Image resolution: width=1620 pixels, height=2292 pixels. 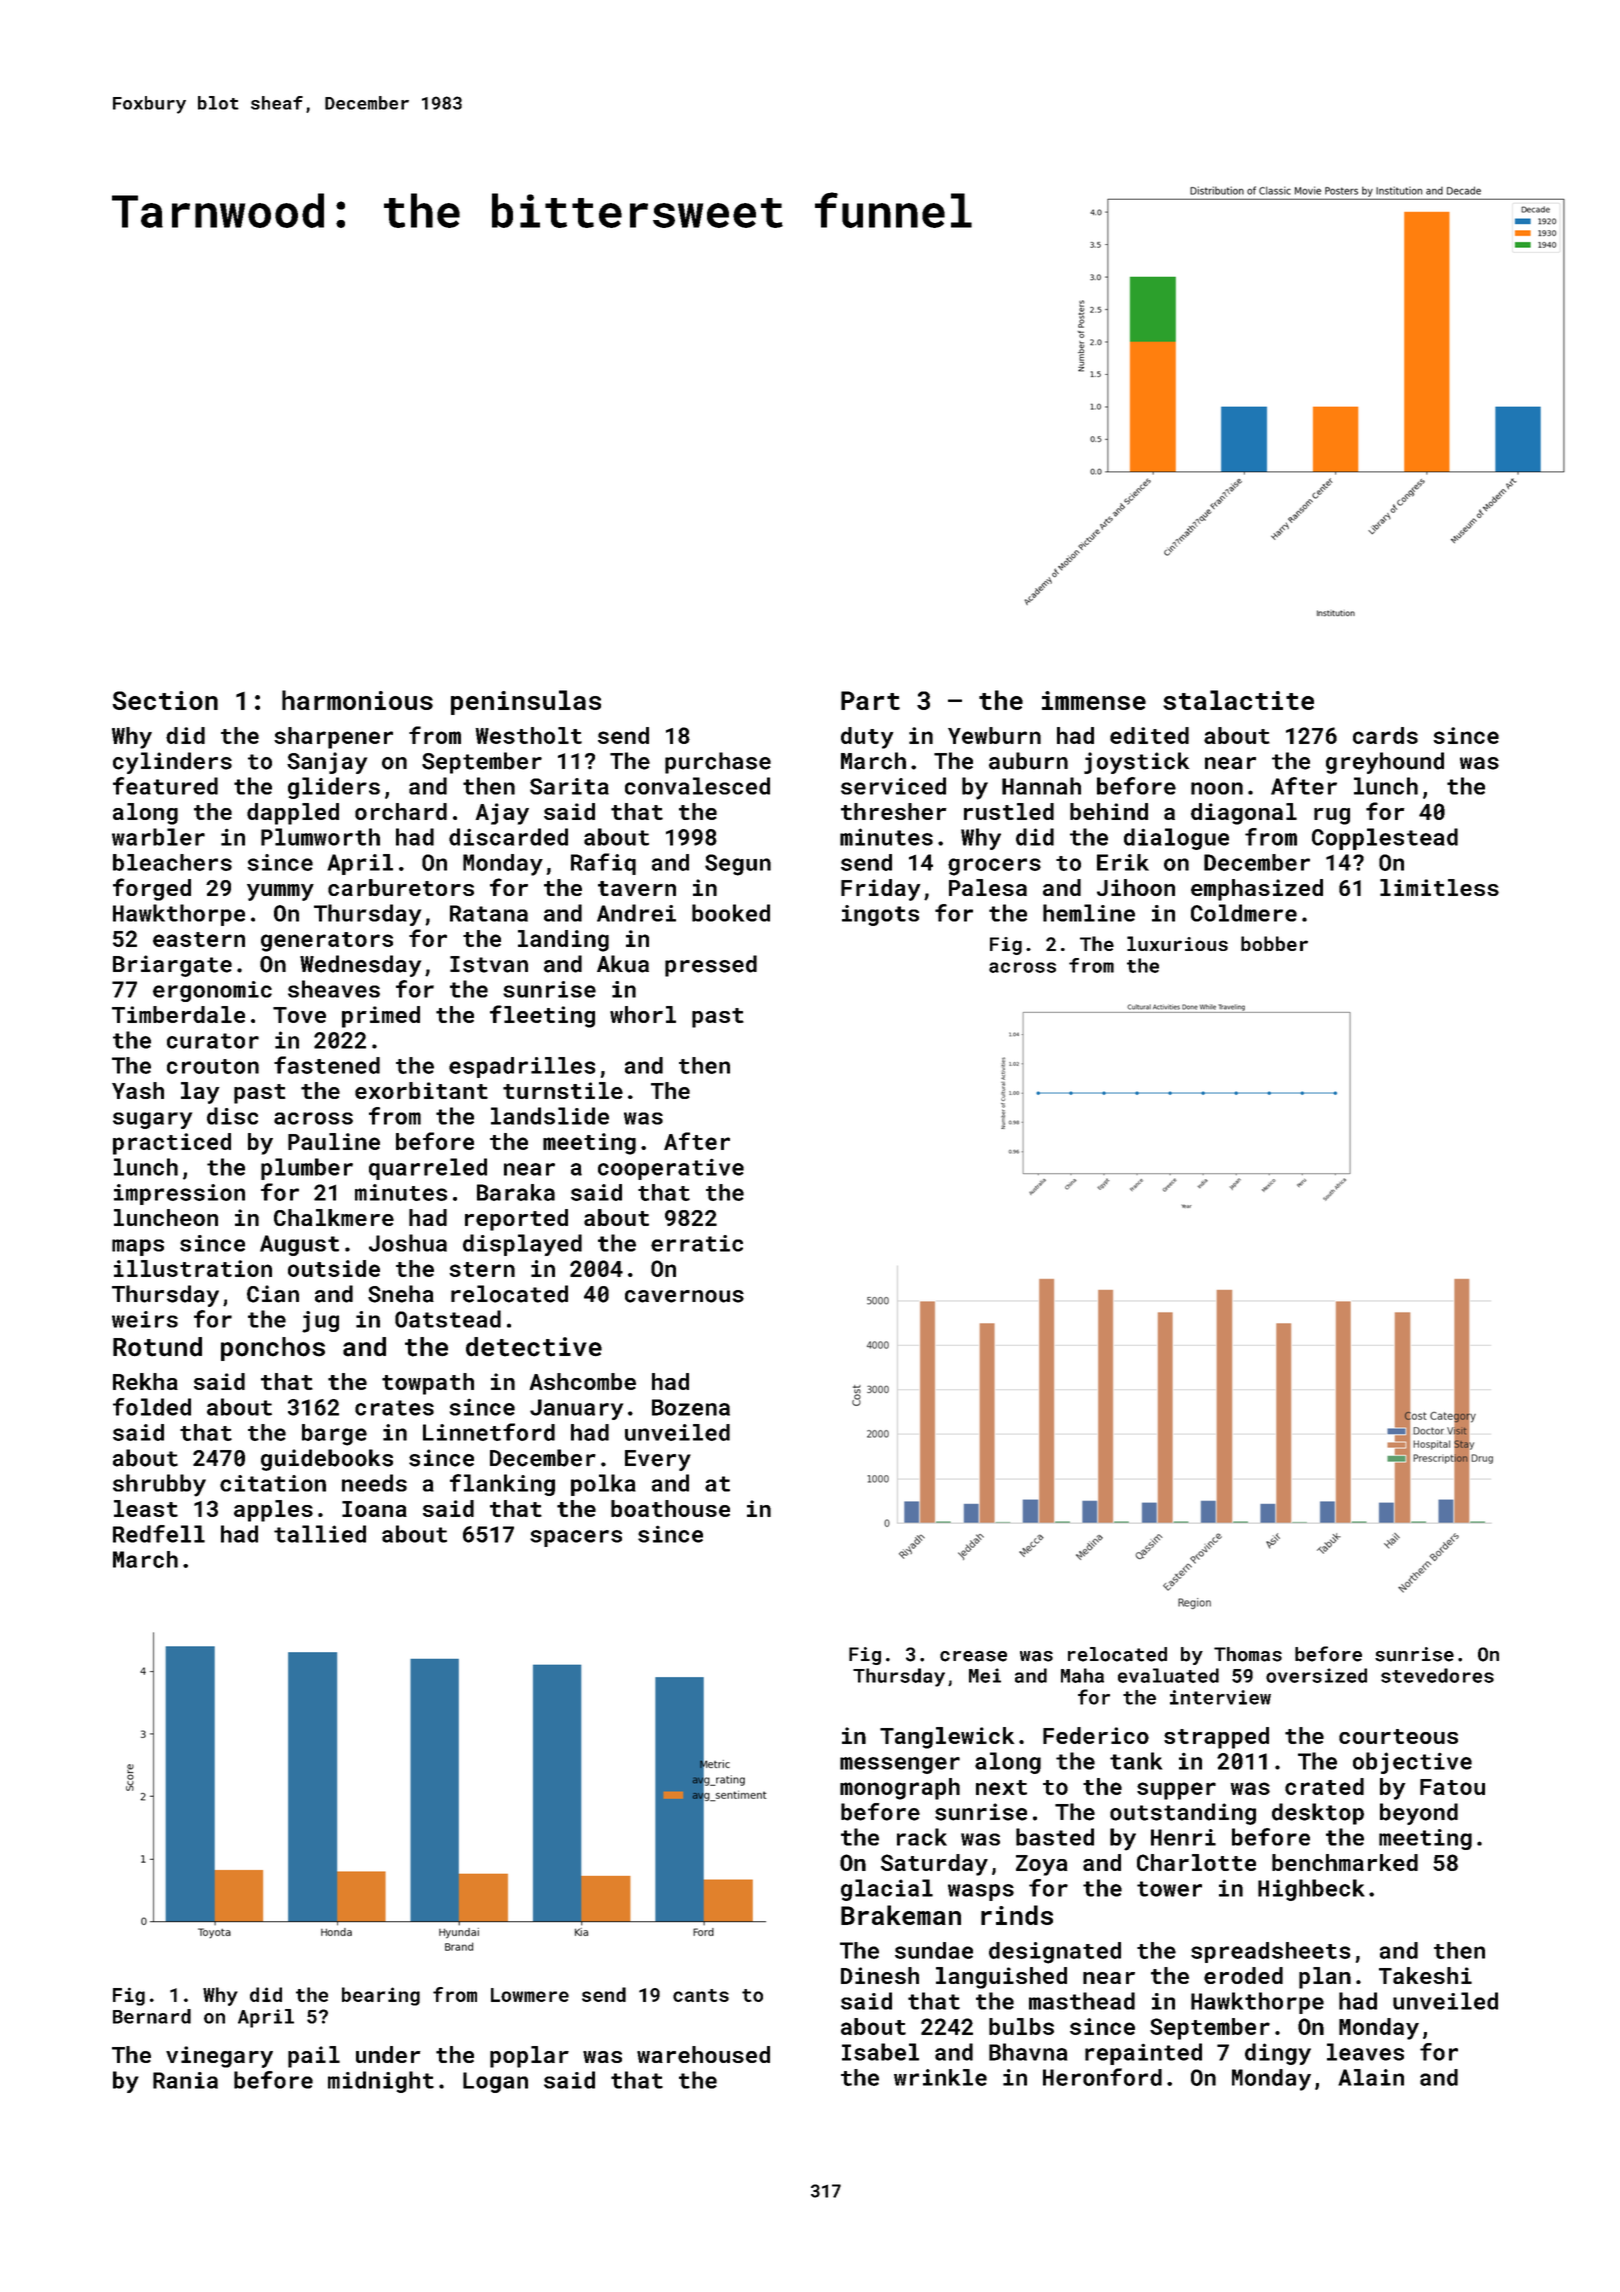 I want to click on Alain, so click(x=1371, y=2077).
